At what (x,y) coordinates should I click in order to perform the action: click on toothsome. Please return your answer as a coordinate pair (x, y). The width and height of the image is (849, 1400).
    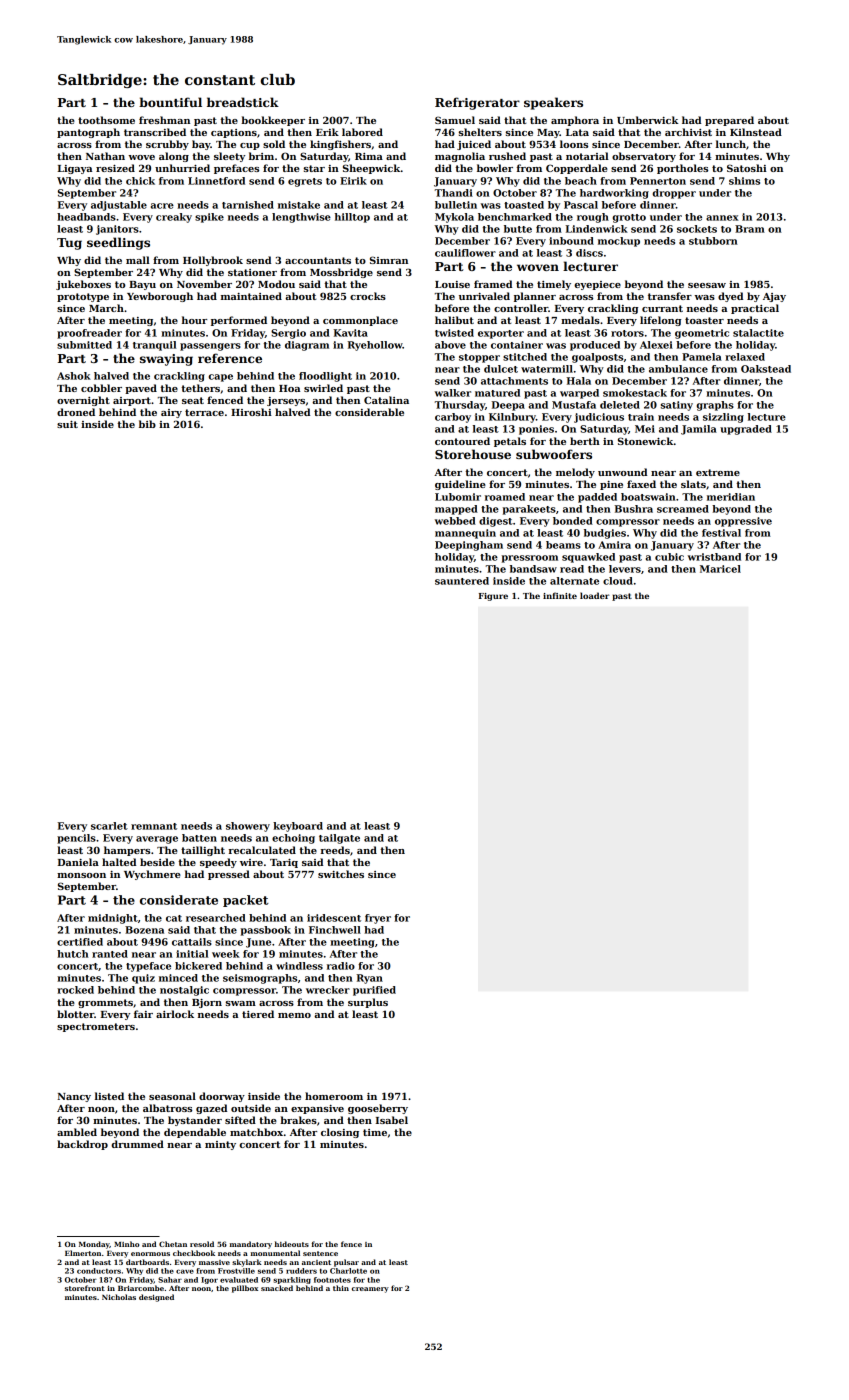
    Looking at the image, I should click on (106, 120).
